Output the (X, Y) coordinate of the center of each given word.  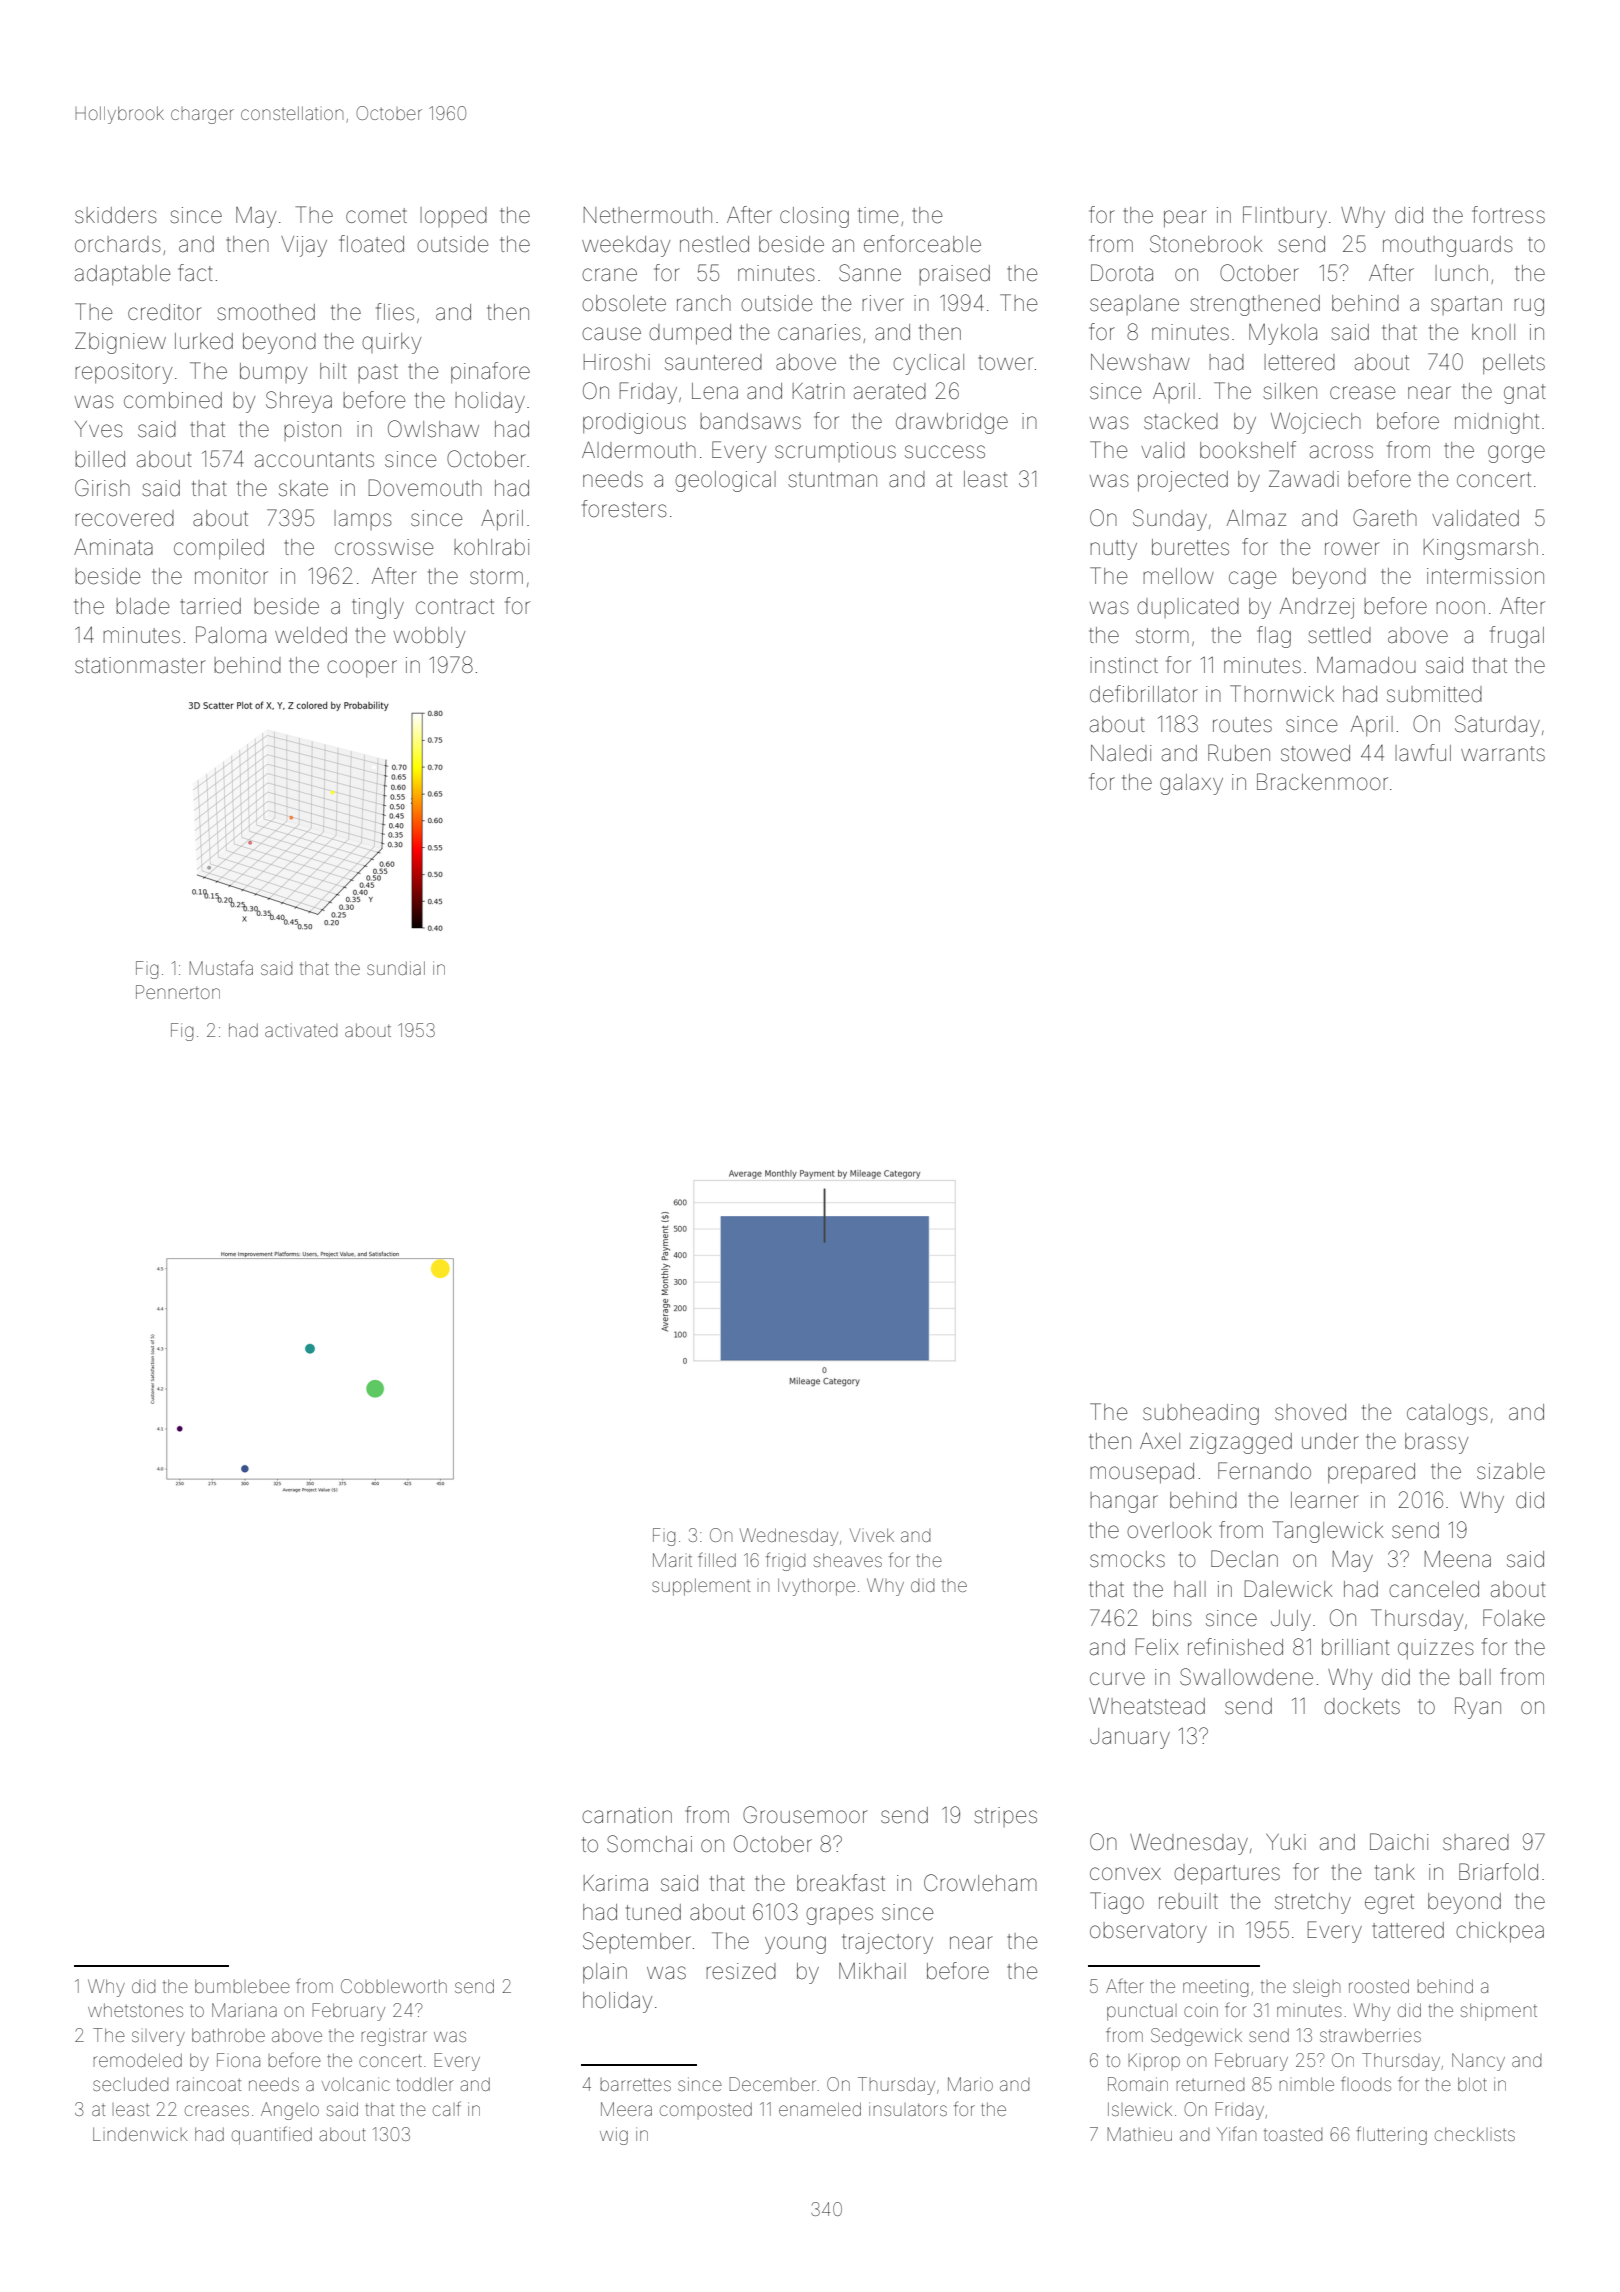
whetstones (135, 2010)
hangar (1124, 1502)
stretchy (1313, 1903)
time (878, 215)
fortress (1508, 215)
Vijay (304, 246)
